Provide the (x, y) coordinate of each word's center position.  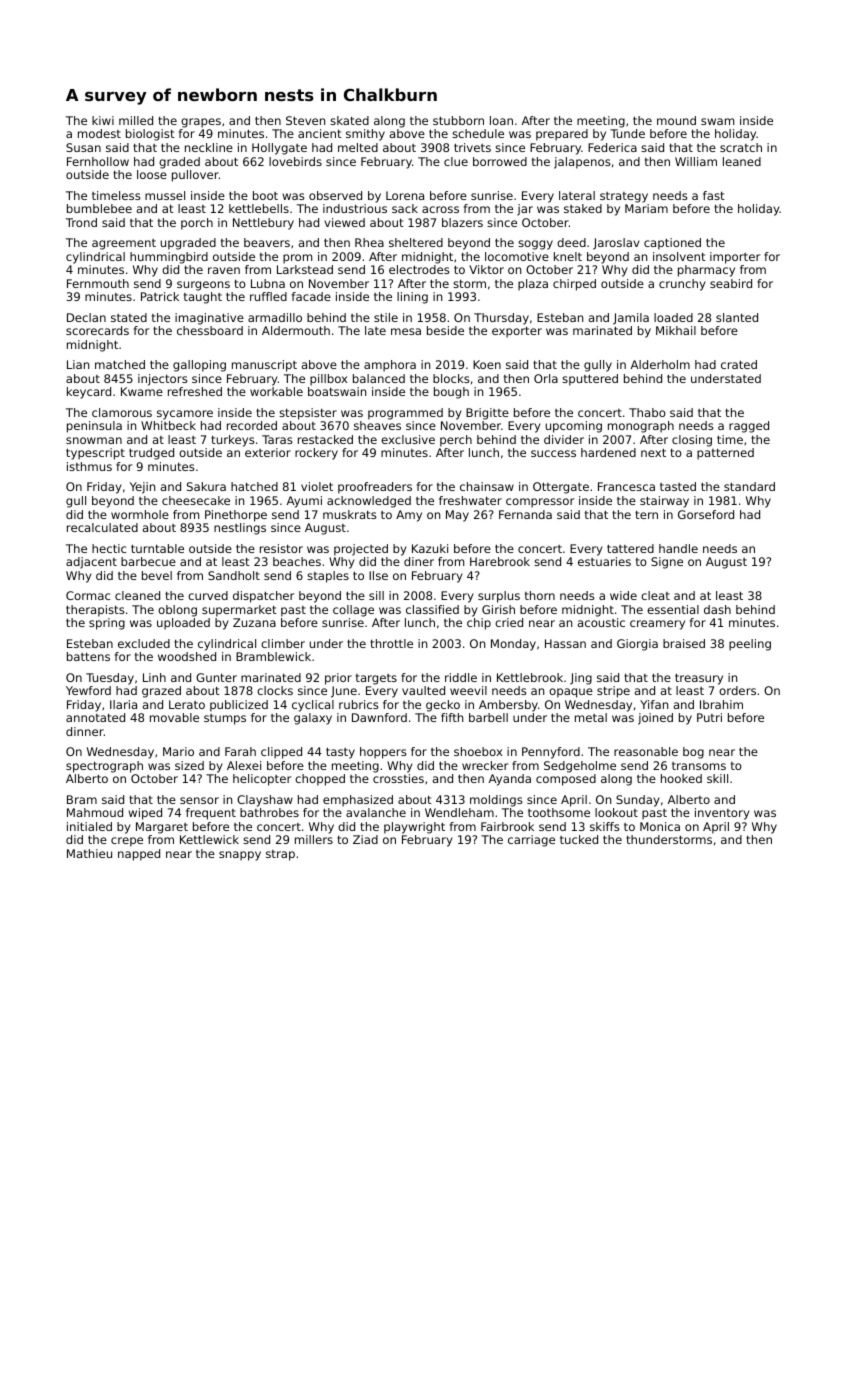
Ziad (365, 839)
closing (692, 441)
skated (349, 120)
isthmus (89, 466)
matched (120, 364)
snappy (240, 856)
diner (419, 561)
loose (152, 174)
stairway (664, 502)
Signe (667, 563)
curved (208, 595)
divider (564, 439)
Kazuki (430, 548)
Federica (612, 147)
